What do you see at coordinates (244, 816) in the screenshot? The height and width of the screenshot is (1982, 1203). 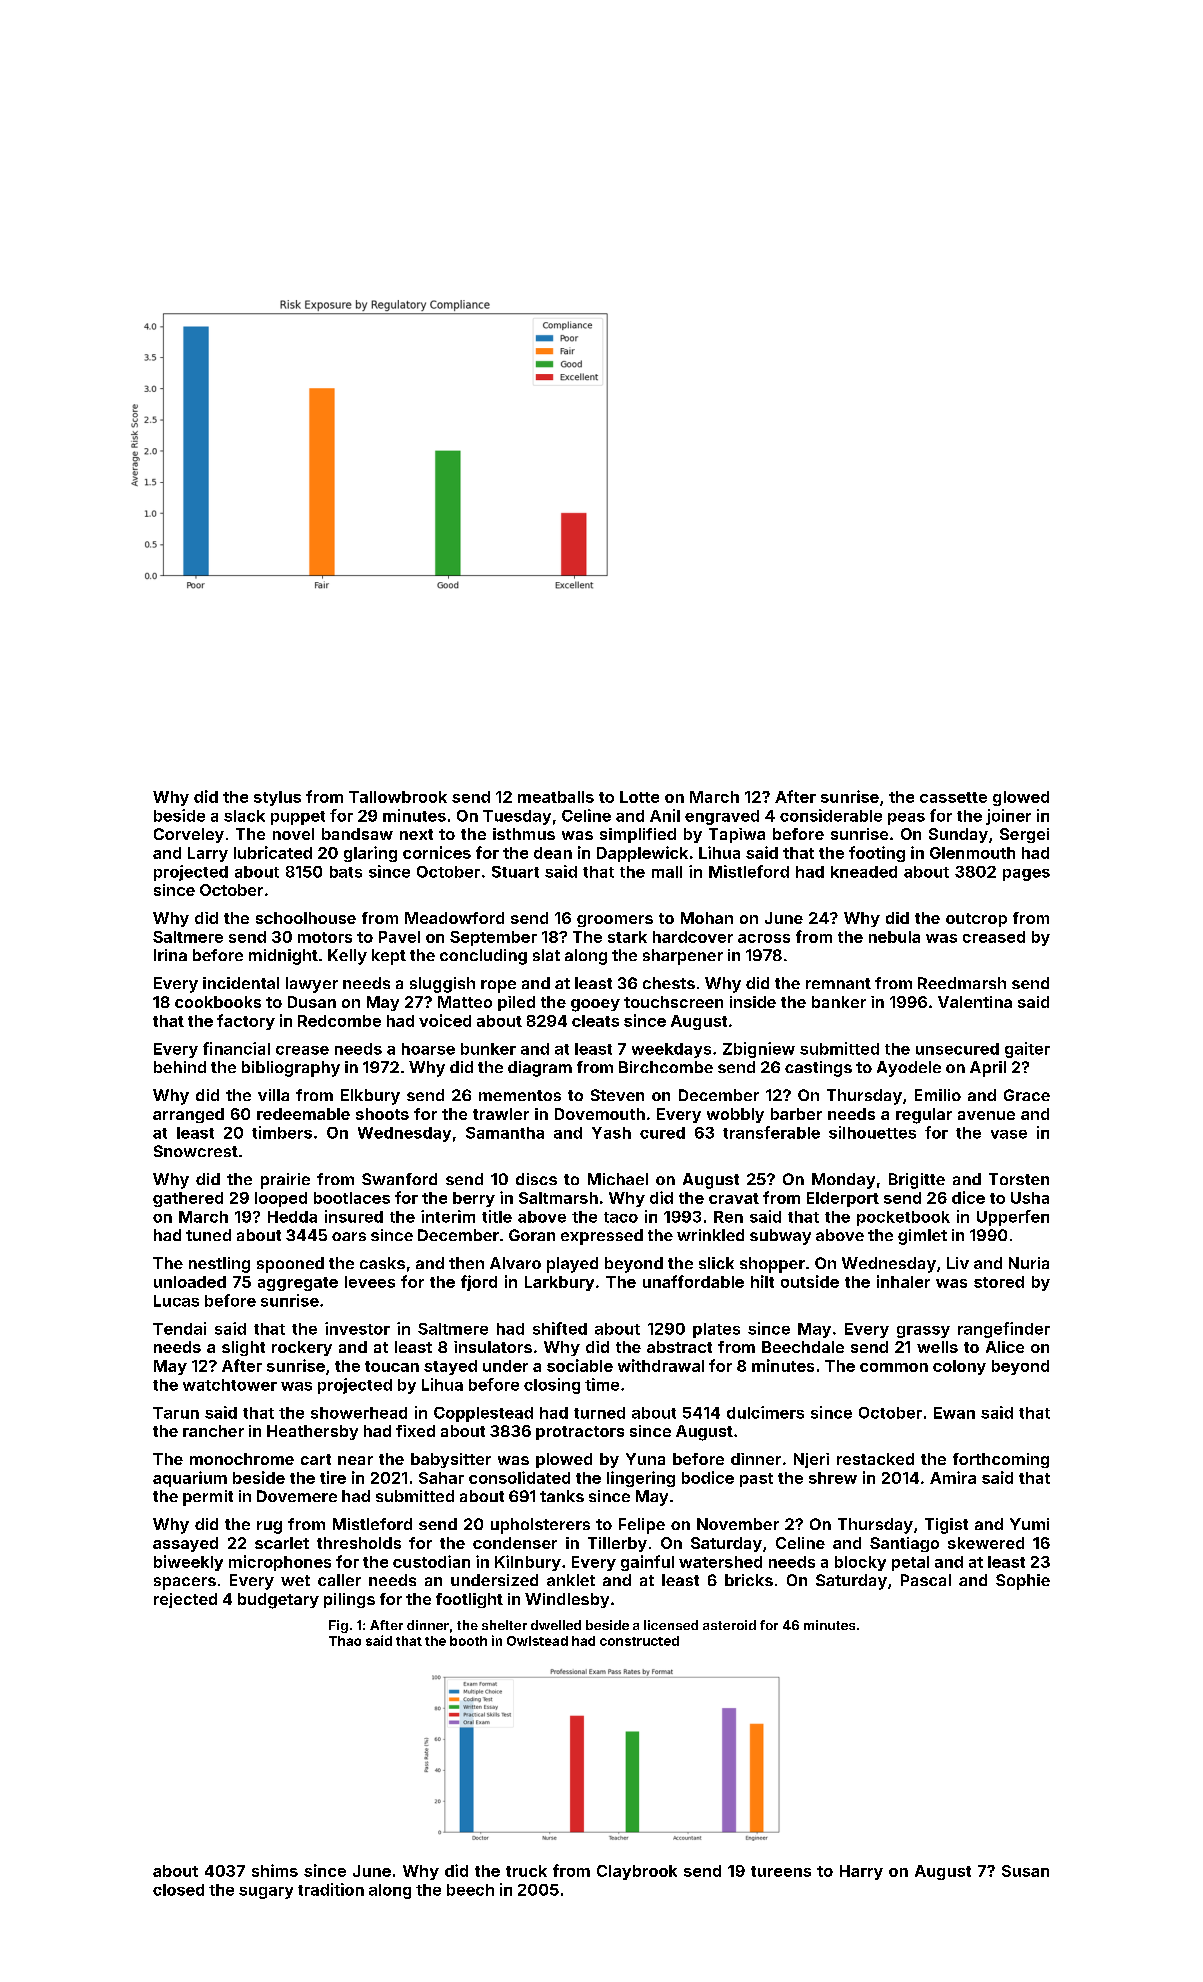 I see `slack` at bounding box center [244, 816].
